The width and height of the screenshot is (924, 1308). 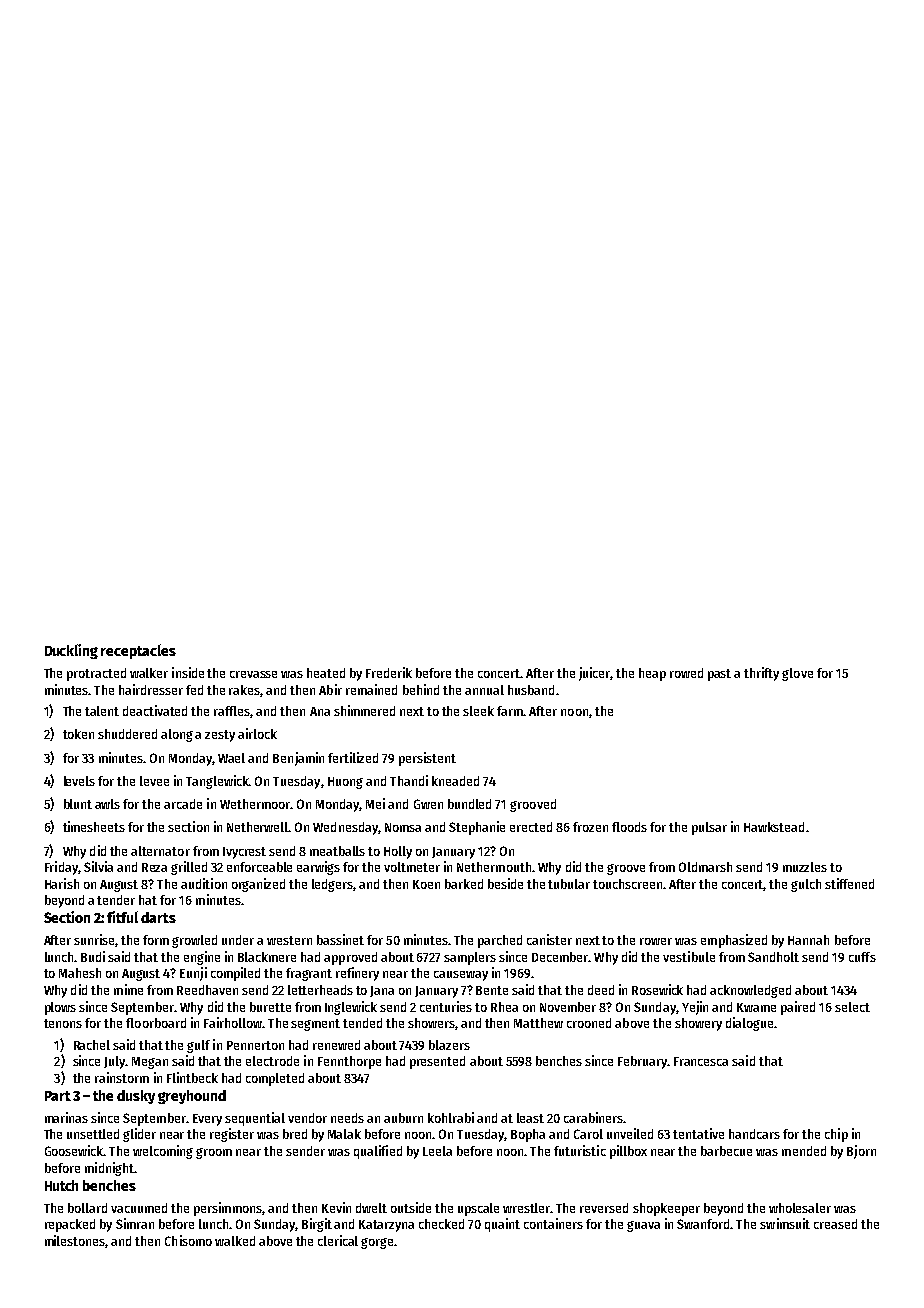 I want to click on glove, so click(x=797, y=674).
